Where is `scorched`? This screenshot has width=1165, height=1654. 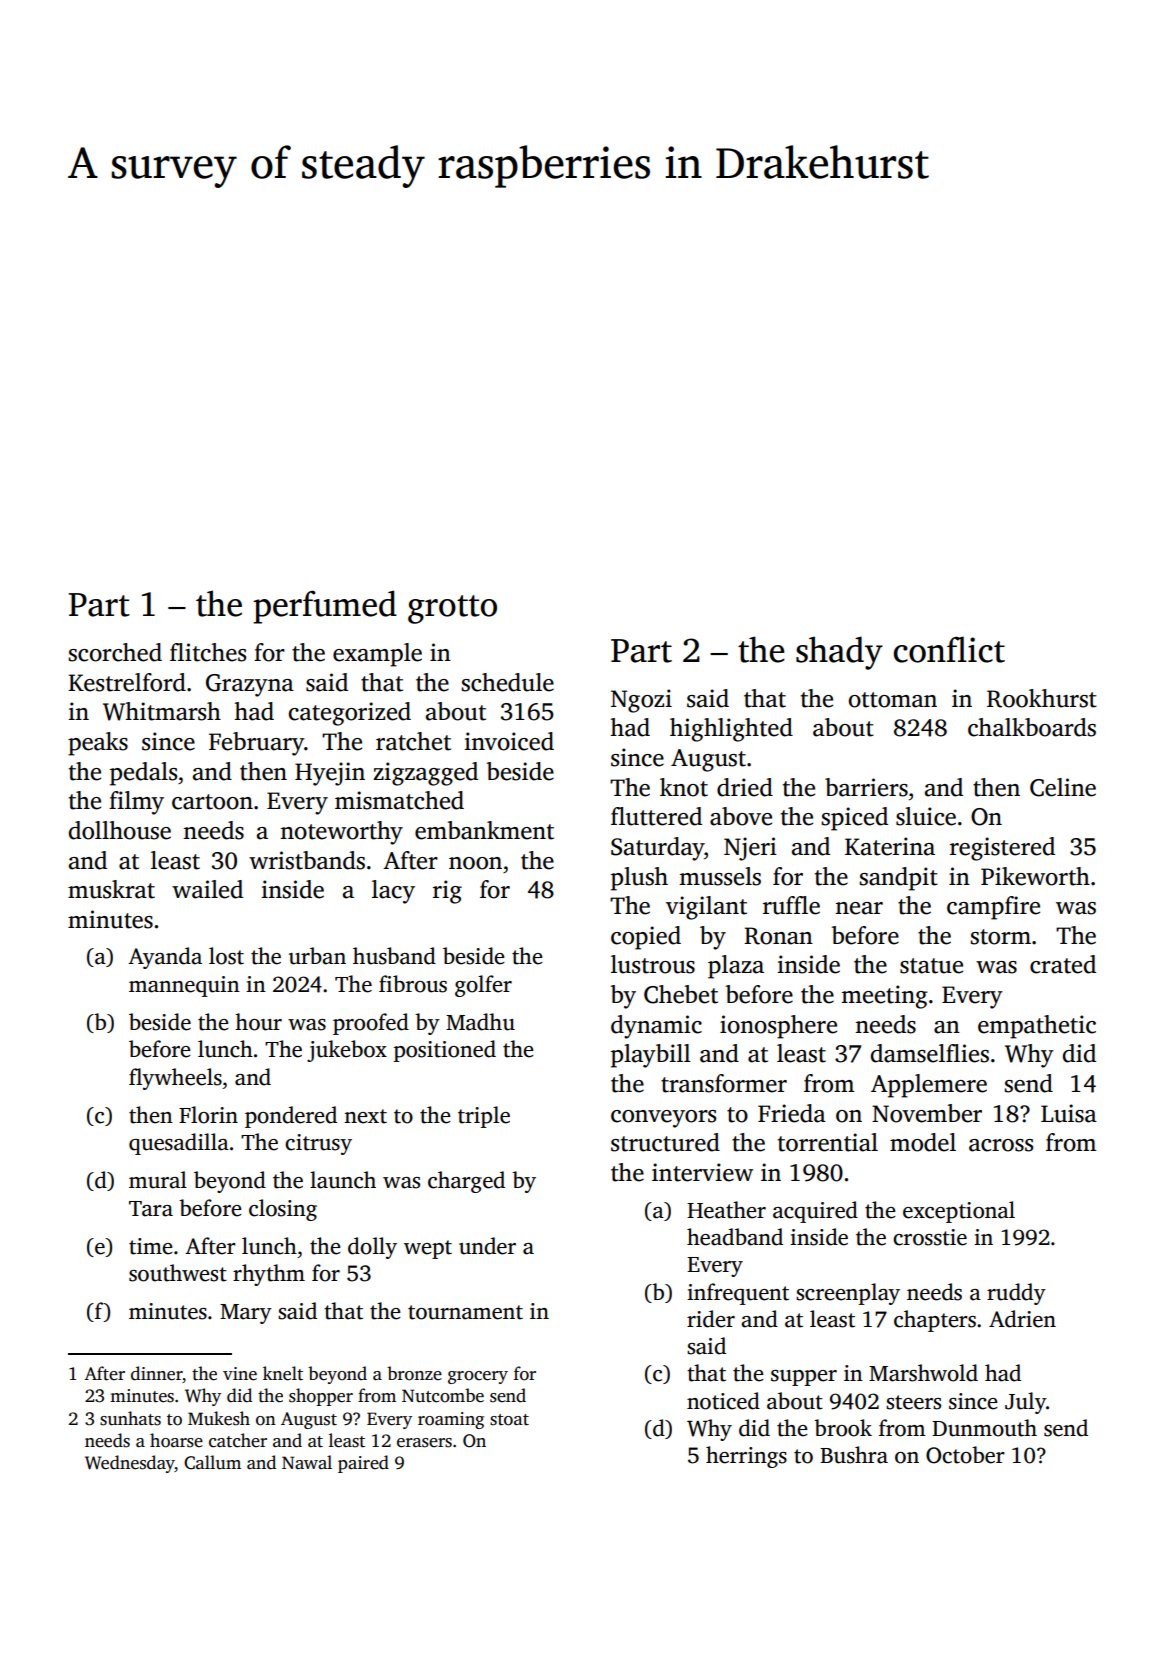
scorched is located at coordinates (115, 652).
